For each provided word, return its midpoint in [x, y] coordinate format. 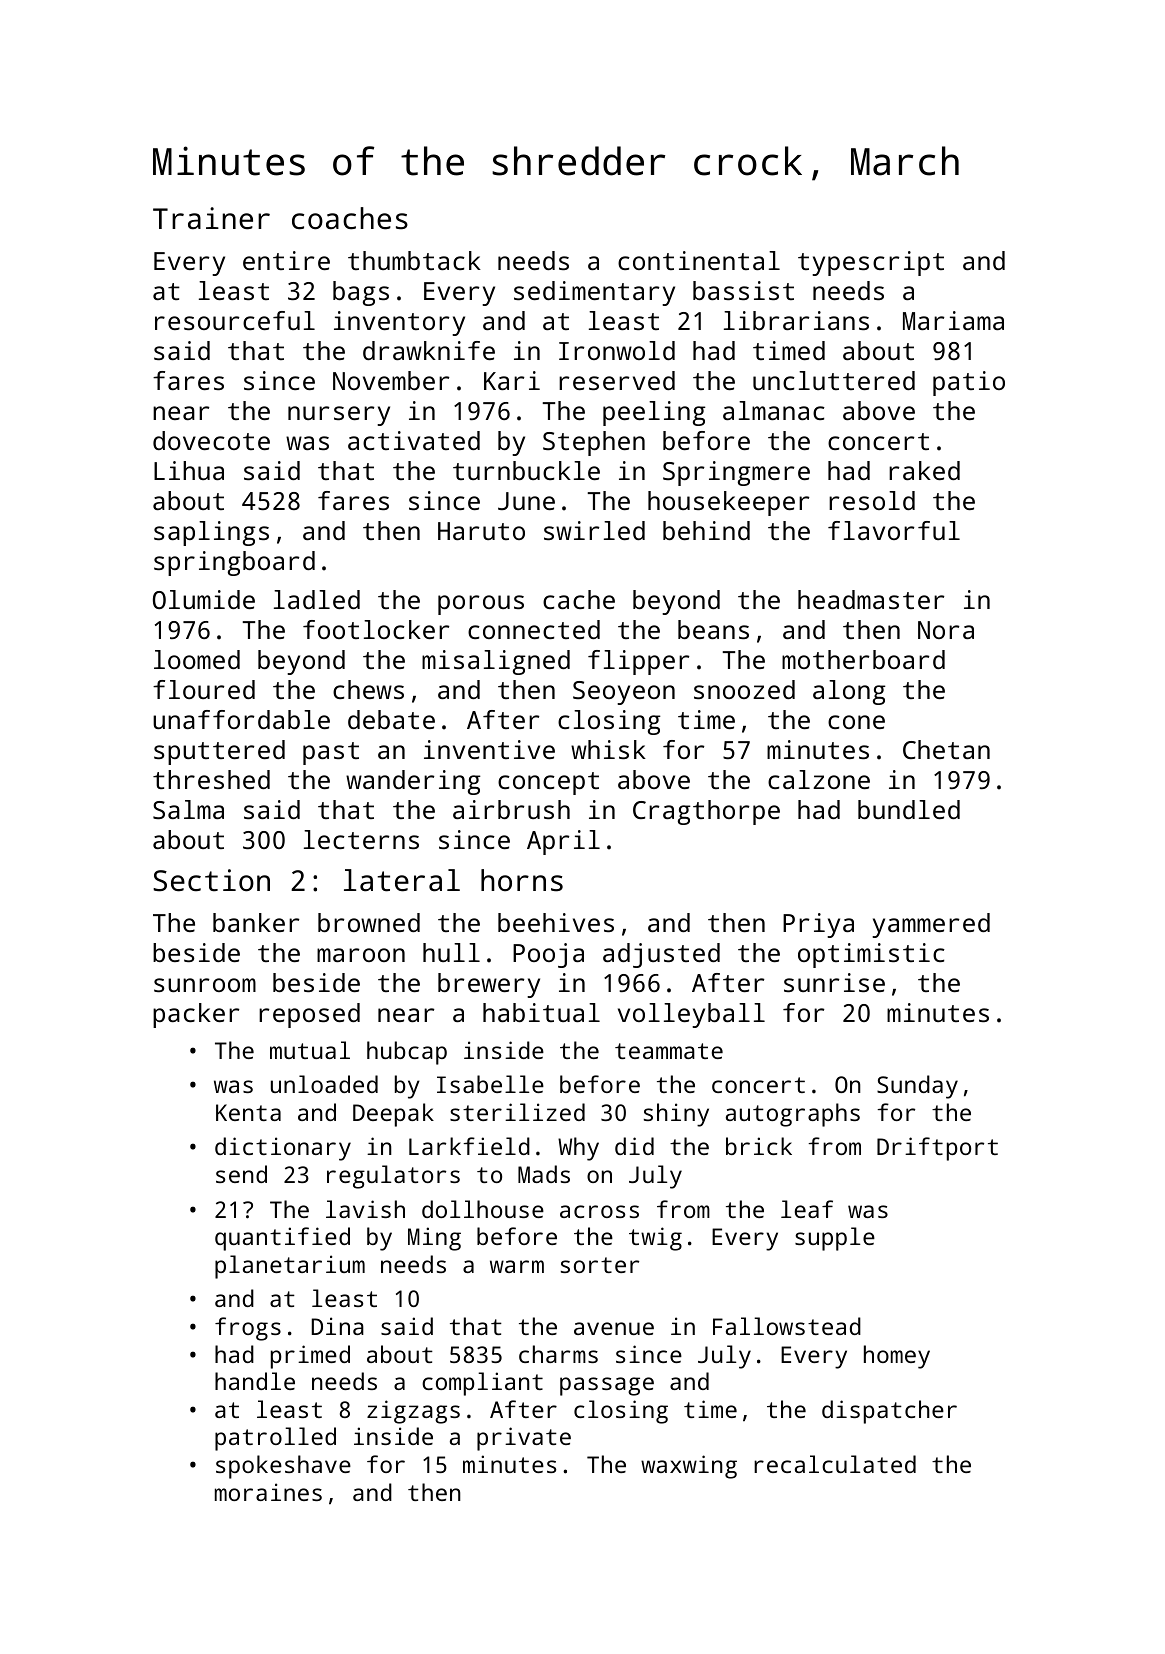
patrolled [275, 1439]
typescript [871, 263]
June [526, 501]
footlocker [376, 629]
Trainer [211, 218]
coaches [350, 218]
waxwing [689, 1467]
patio [969, 383]
